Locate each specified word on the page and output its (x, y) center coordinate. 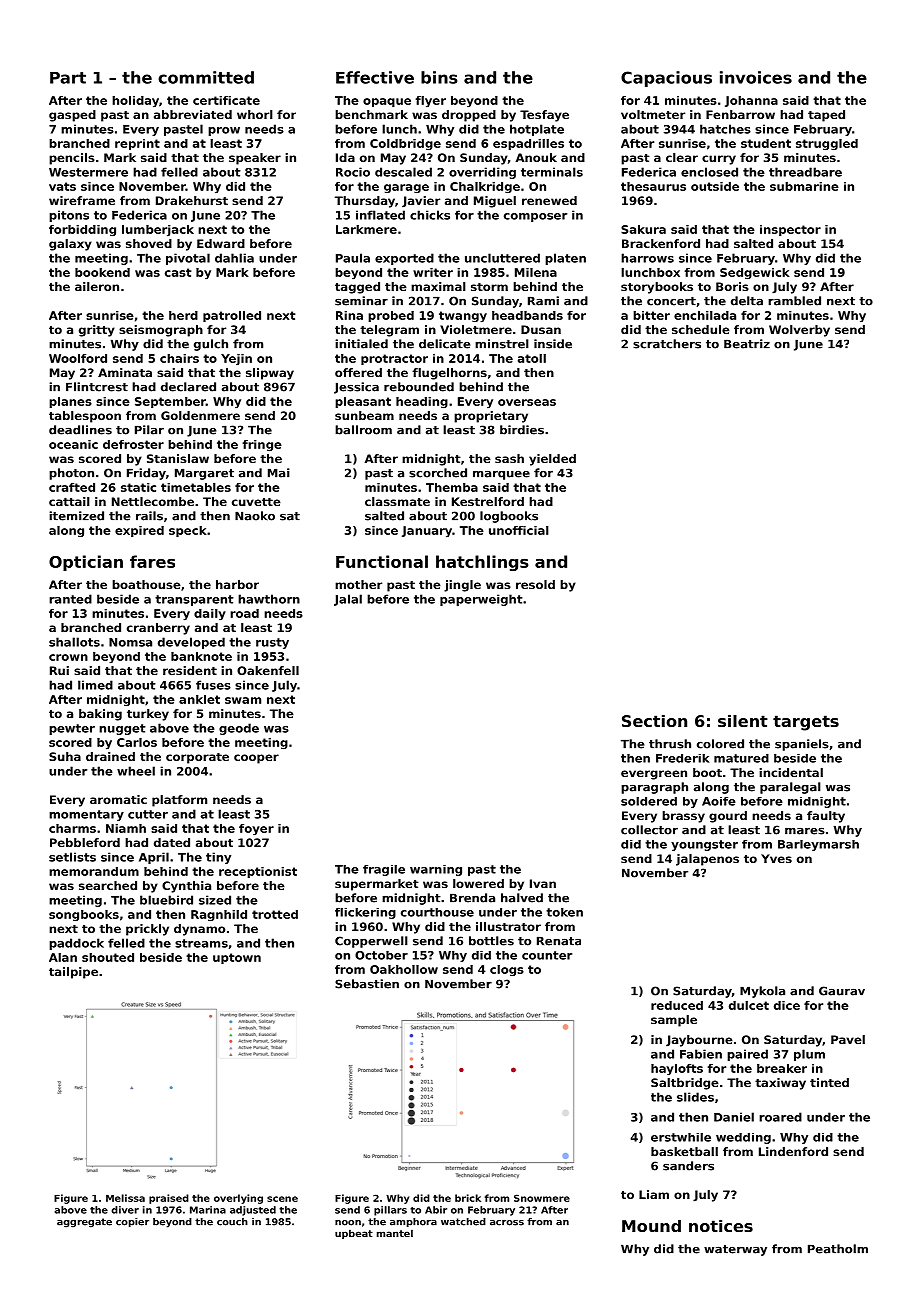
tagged (357, 288)
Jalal (348, 600)
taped (826, 116)
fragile (384, 870)
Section (654, 721)
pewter (72, 729)
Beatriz (747, 344)
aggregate (84, 1223)
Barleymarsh (818, 845)
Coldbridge (405, 144)
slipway (270, 374)
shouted (108, 957)
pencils (72, 159)
